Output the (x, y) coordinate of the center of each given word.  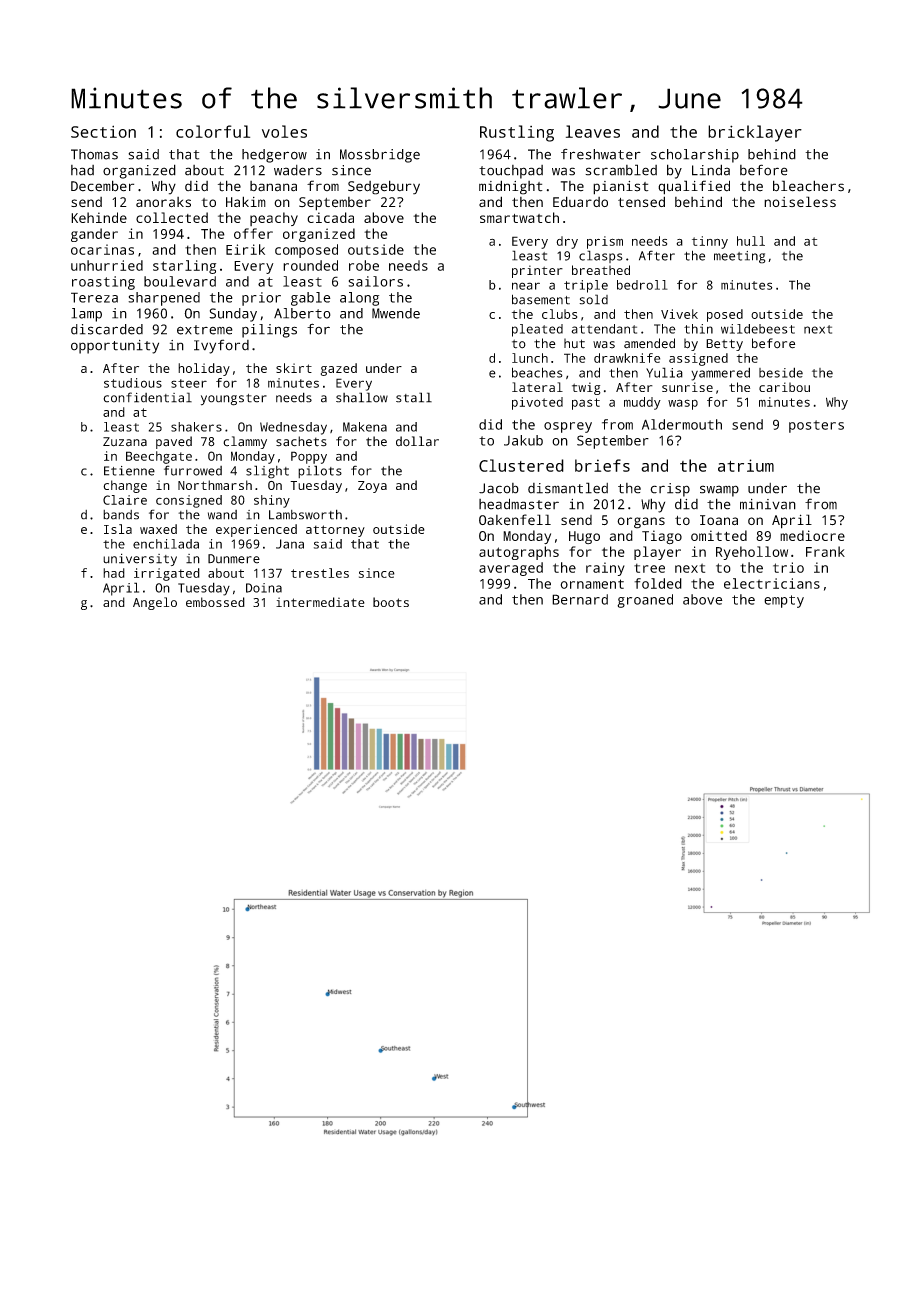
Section (103, 131)
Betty (724, 345)
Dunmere (234, 559)
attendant (604, 329)
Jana (290, 544)
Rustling (517, 133)
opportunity (115, 347)
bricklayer (755, 133)
